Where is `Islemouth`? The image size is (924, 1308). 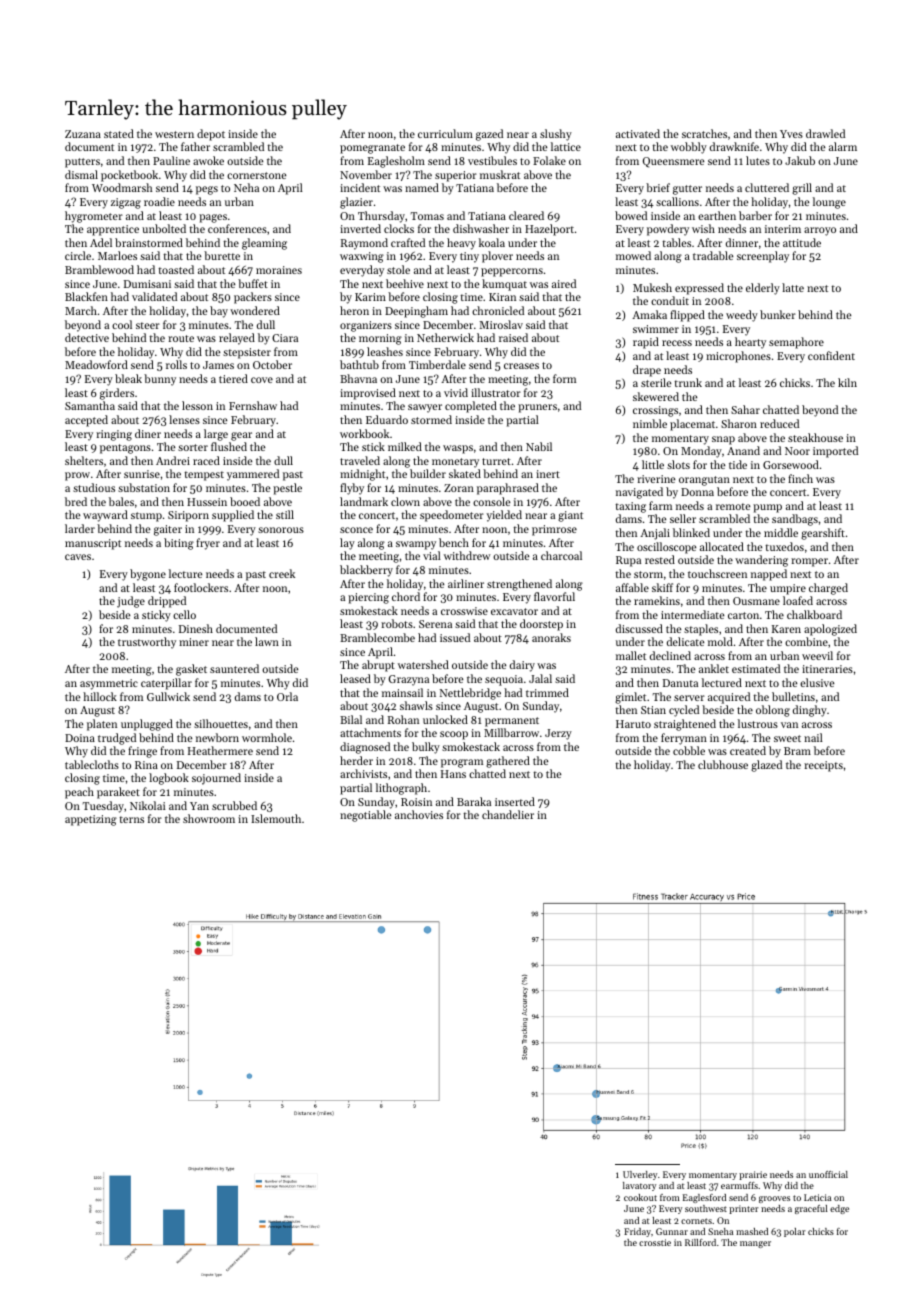 Islemouth is located at coordinates (276, 818).
